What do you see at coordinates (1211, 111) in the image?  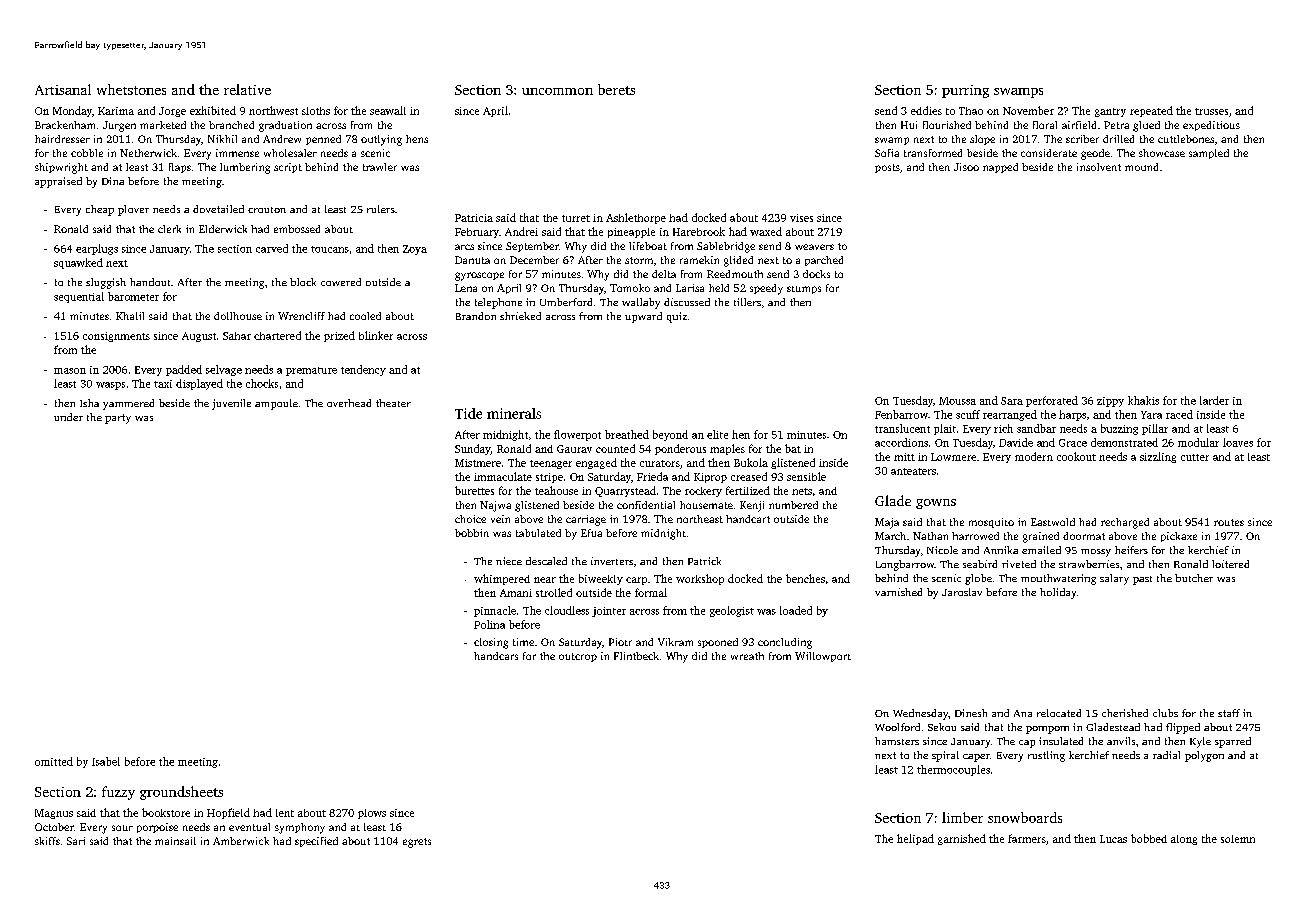 I see `trusses` at bounding box center [1211, 111].
